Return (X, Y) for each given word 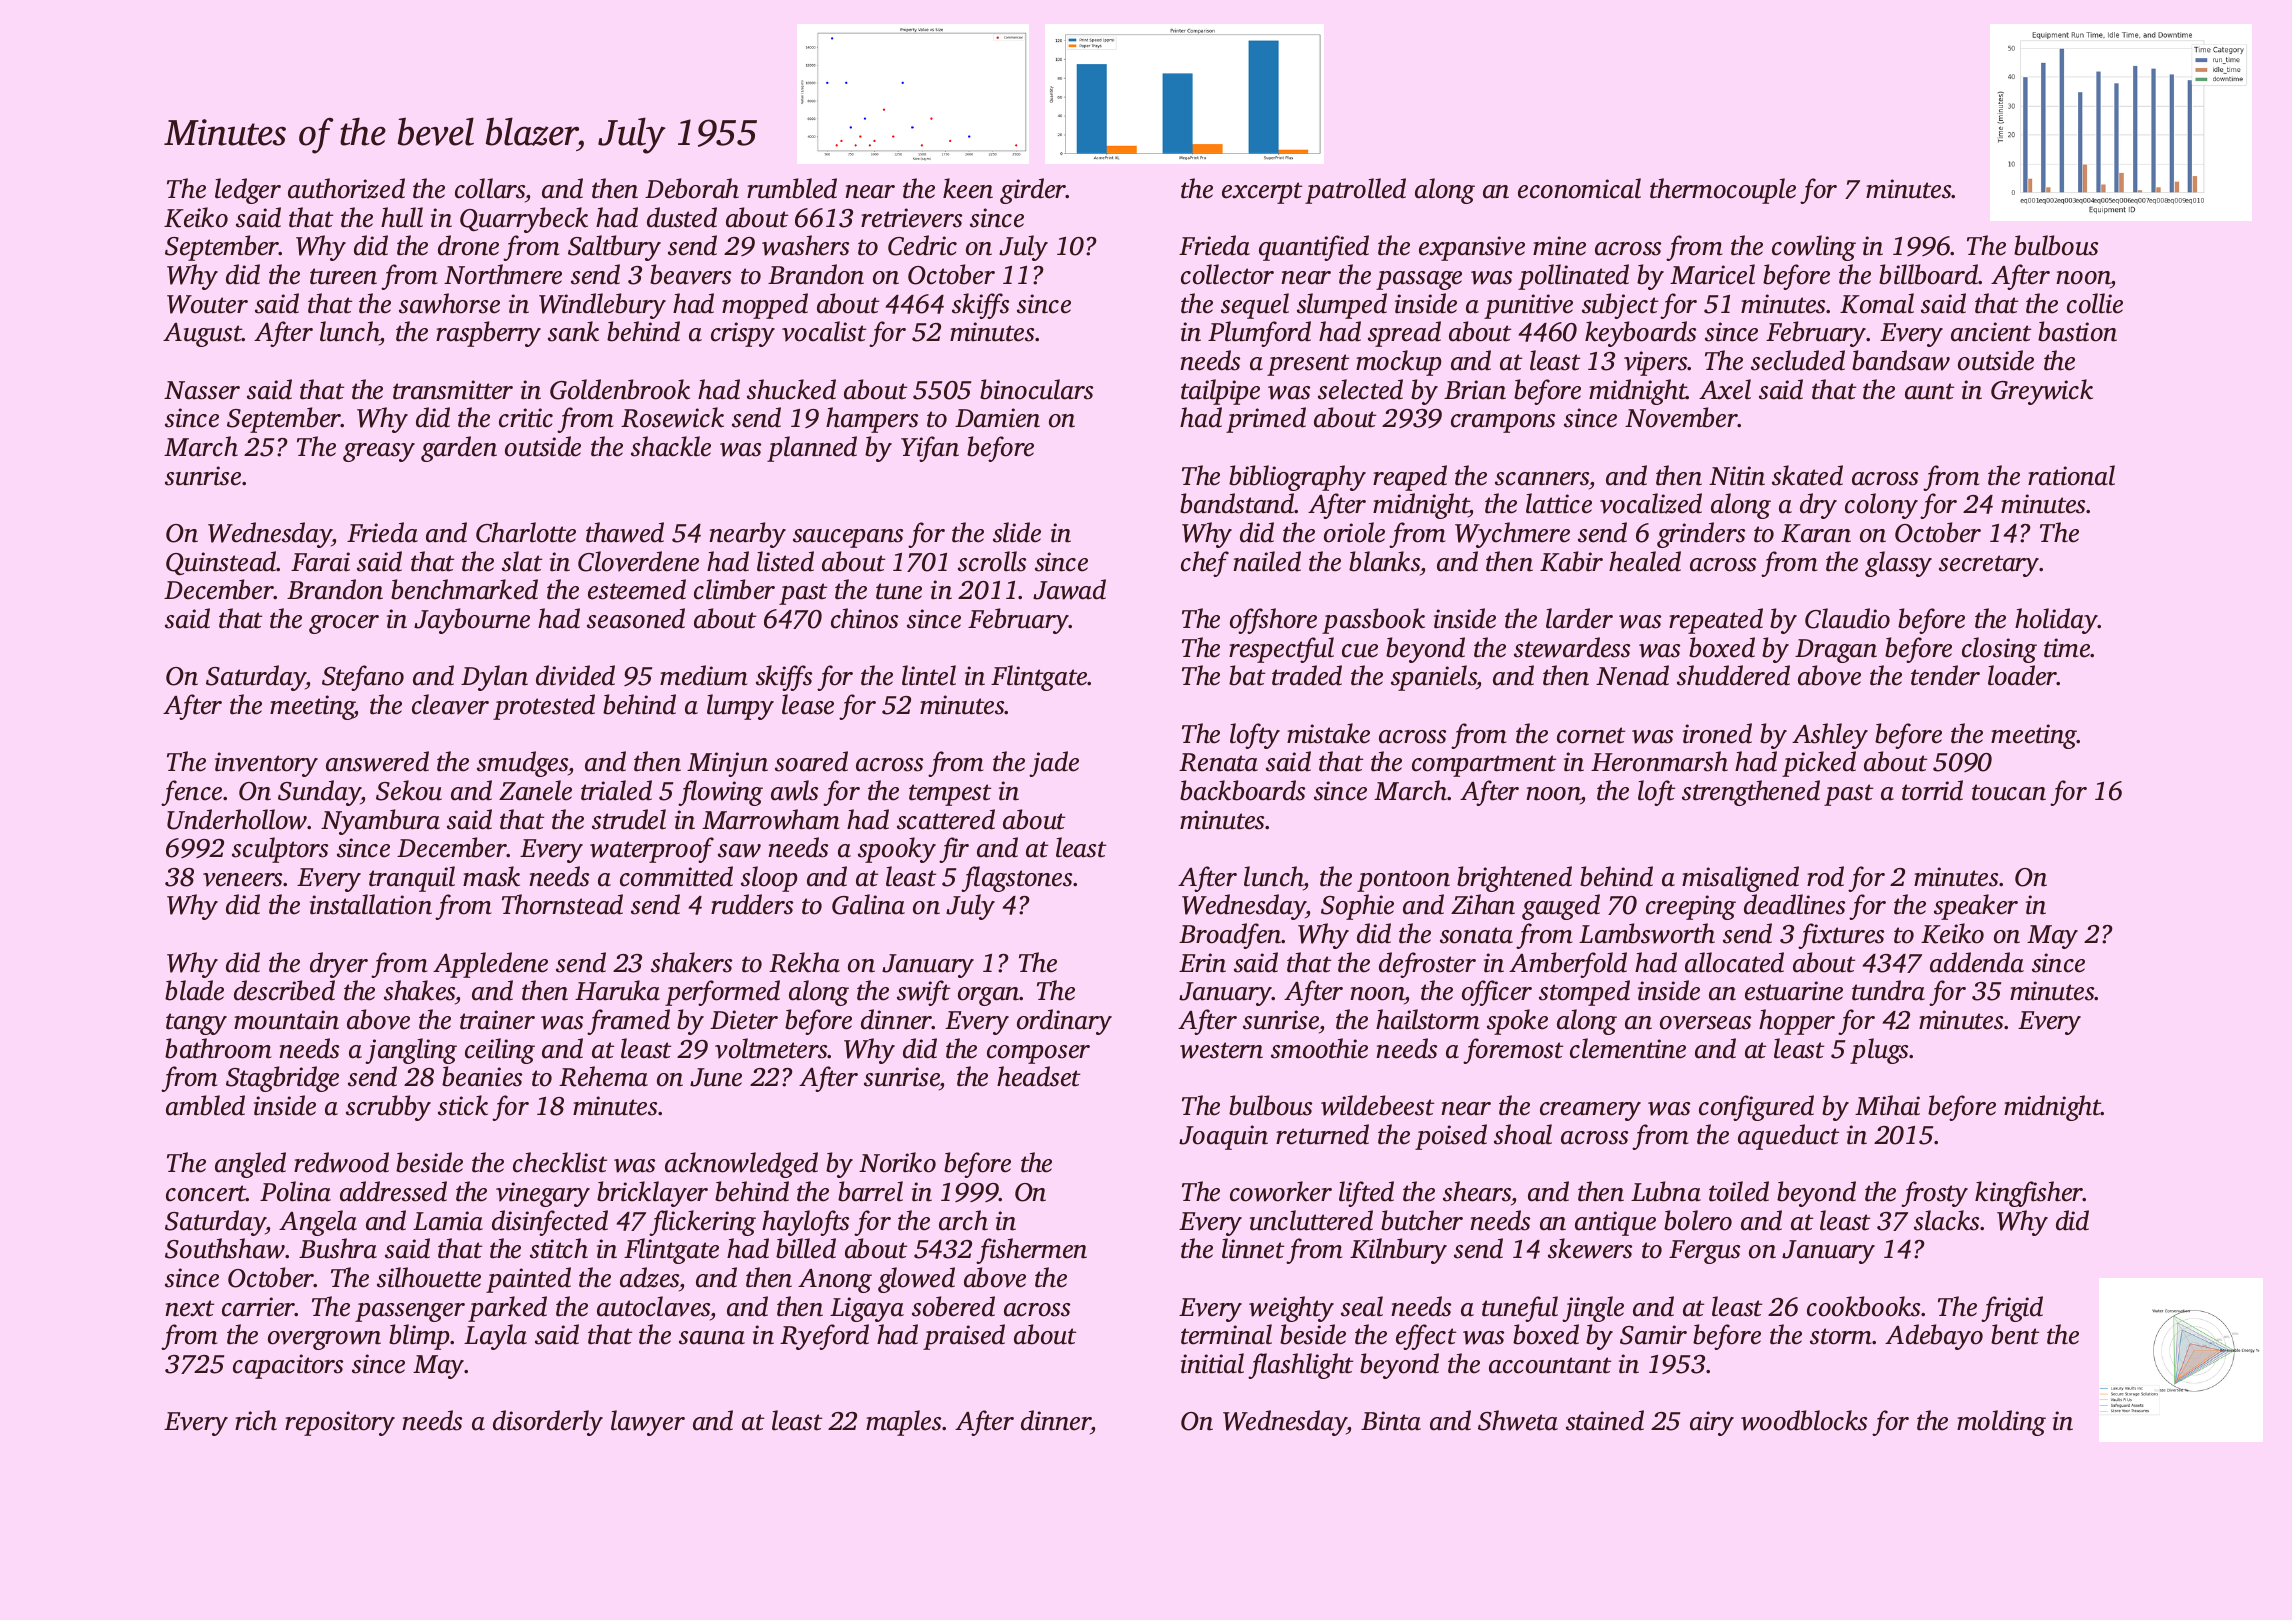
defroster (1427, 965)
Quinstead (221, 563)
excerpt (1262, 193)
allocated (1734, 962)
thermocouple (1723, 191)
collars (490, 188)
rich (256, 1420)
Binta (1391, 1421)
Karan (1816, 533)
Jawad (1069, 589)
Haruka (617, 990)
